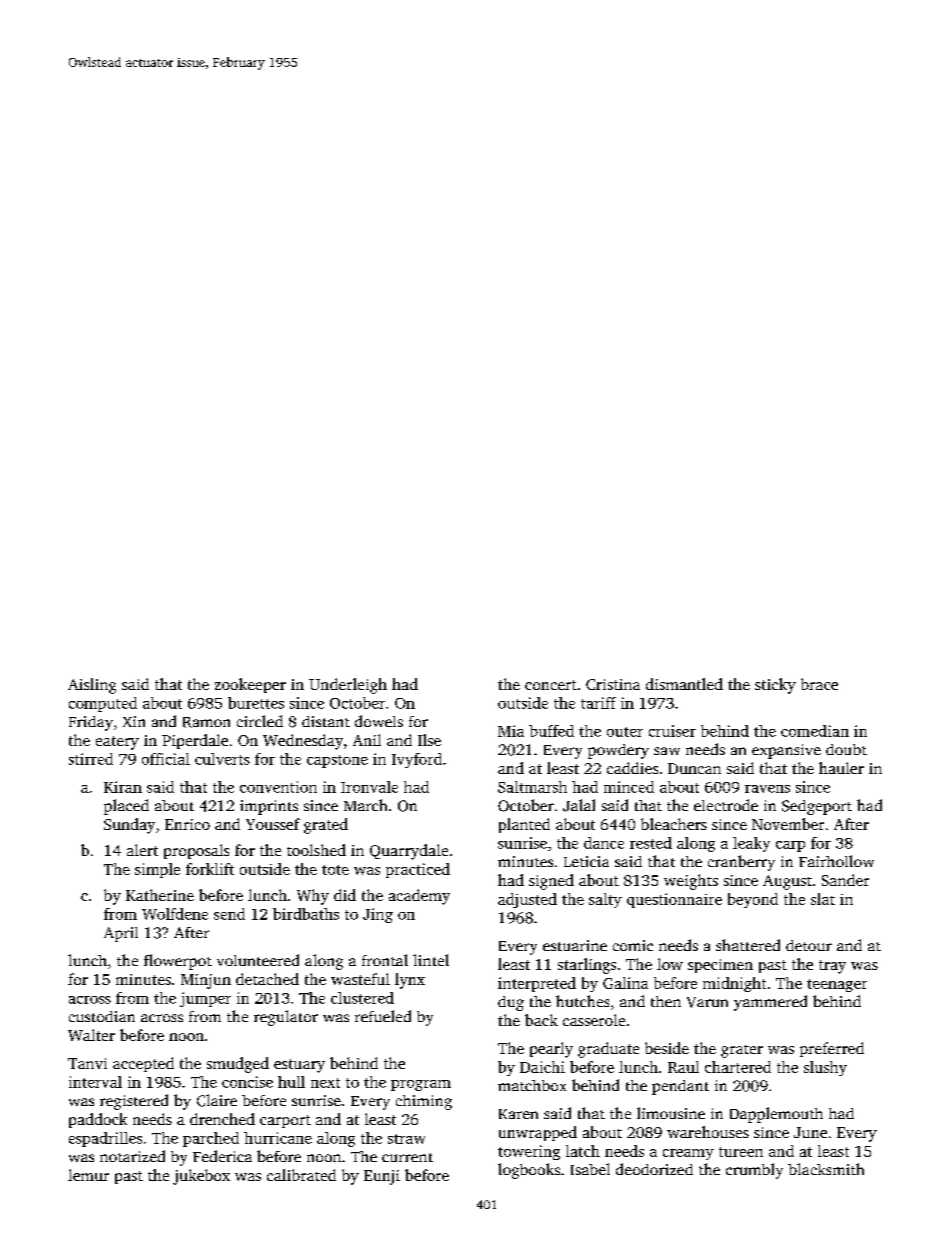 This document has width=952, height=1233. Describe the element at coordinates (518, 1114) in the document. I see `Karen` at that location.
